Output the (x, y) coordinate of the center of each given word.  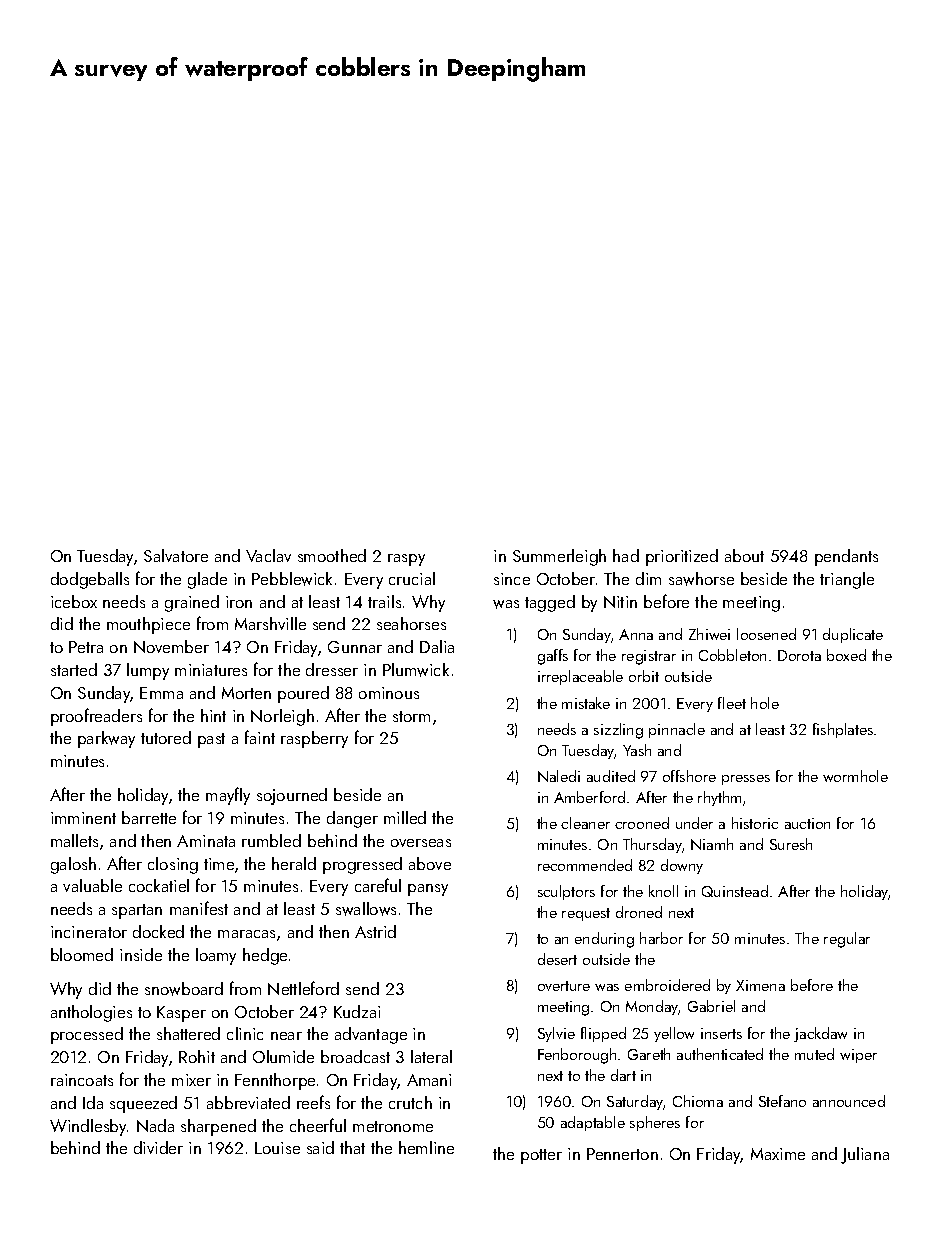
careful (378, 885)
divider (158, 1147)
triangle (847, 580)
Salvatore (176, 555)
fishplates (843, 730)
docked (158, 931)
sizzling (618, 731)
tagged (550, 603)
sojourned (292, 796)
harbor (661, 938)
